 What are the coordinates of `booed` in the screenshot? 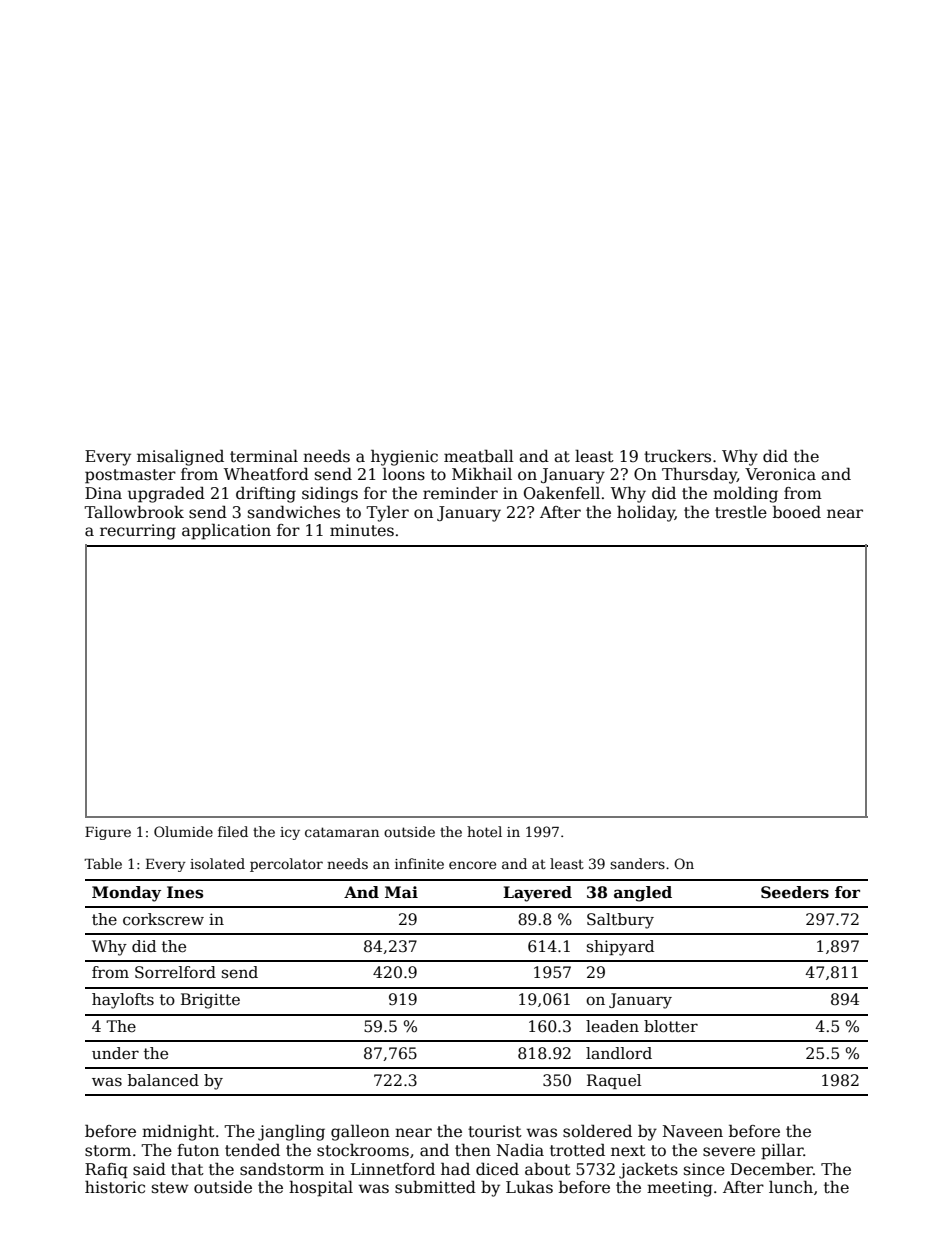 It's located at (797, 512).
